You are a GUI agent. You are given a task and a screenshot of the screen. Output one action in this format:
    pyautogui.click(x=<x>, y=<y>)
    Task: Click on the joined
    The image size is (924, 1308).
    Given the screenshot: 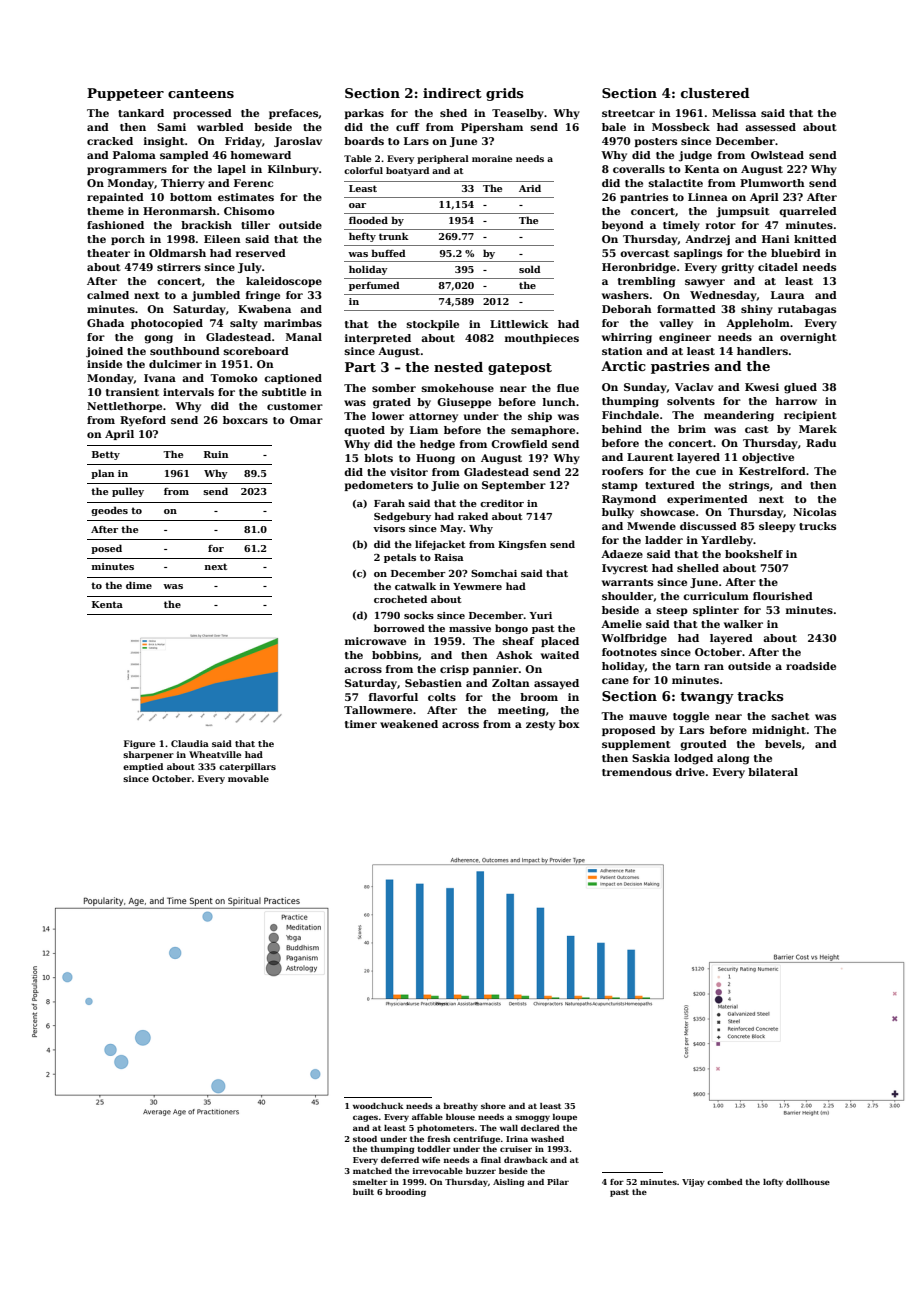 What is the action you would take?
    pyautogui.click(x=104, y=352)
